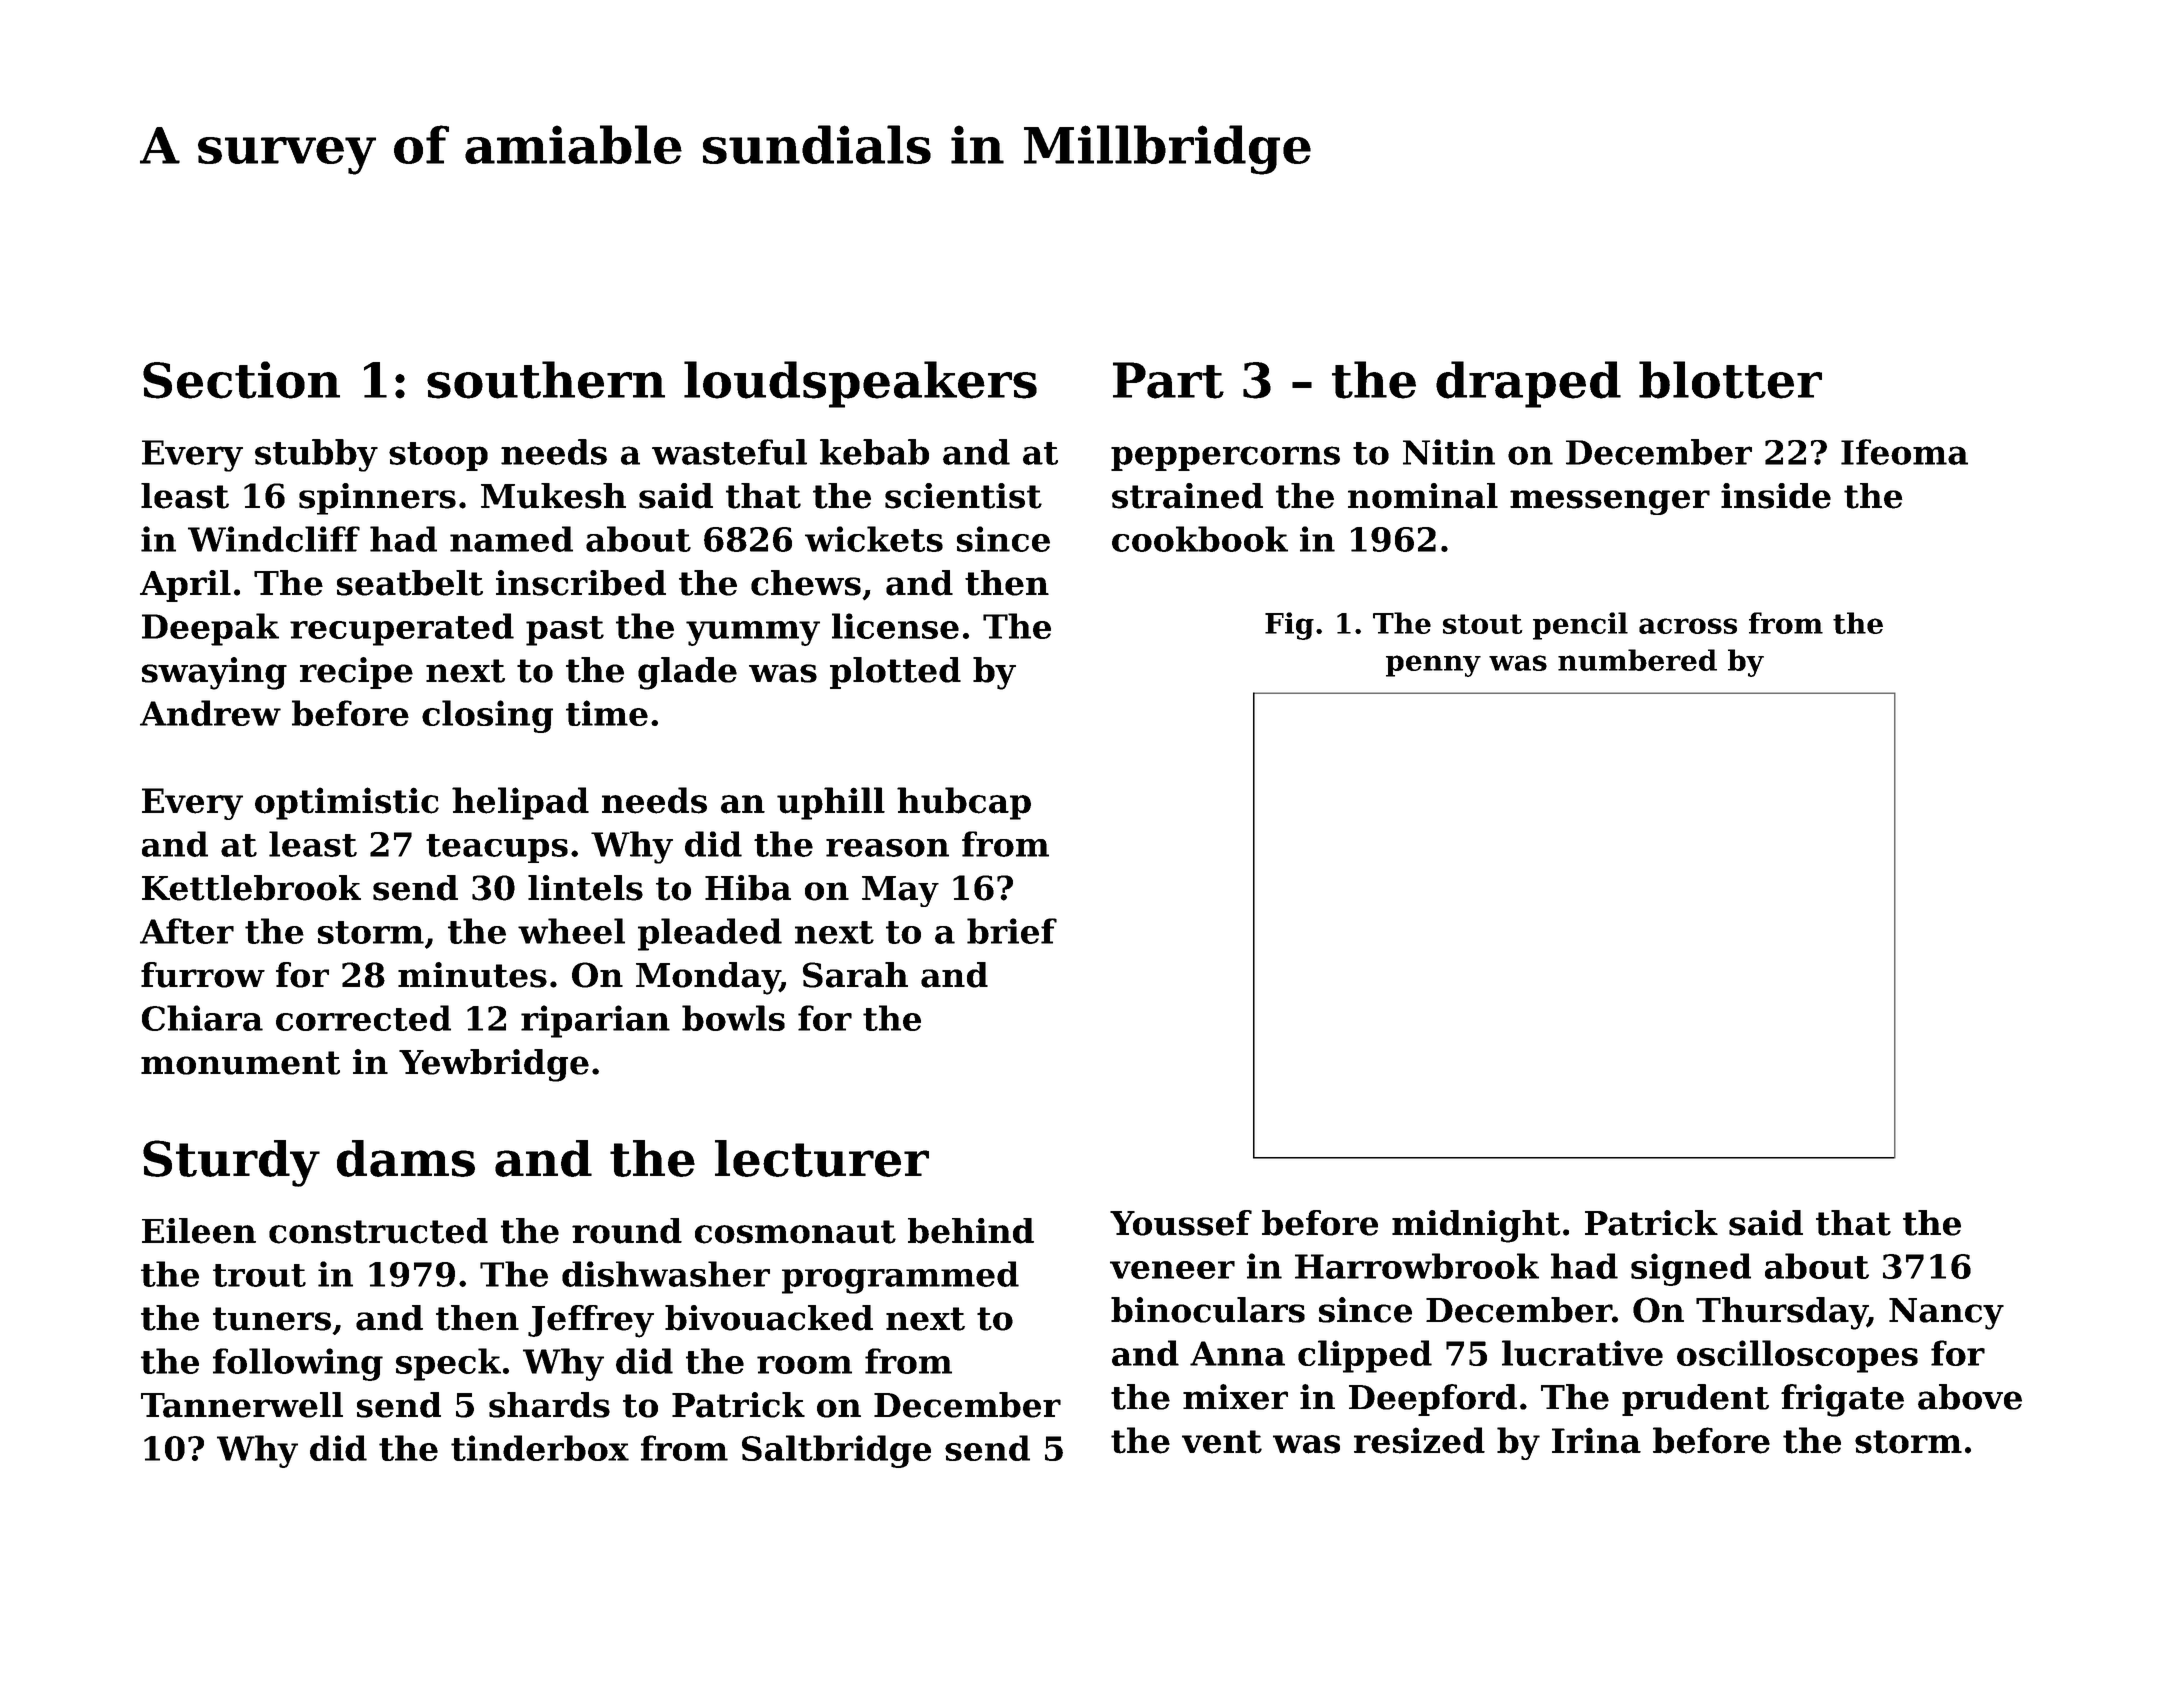 The image size is (2178, 1683). I want to click on Saltbridge, so click(836, 1451).
